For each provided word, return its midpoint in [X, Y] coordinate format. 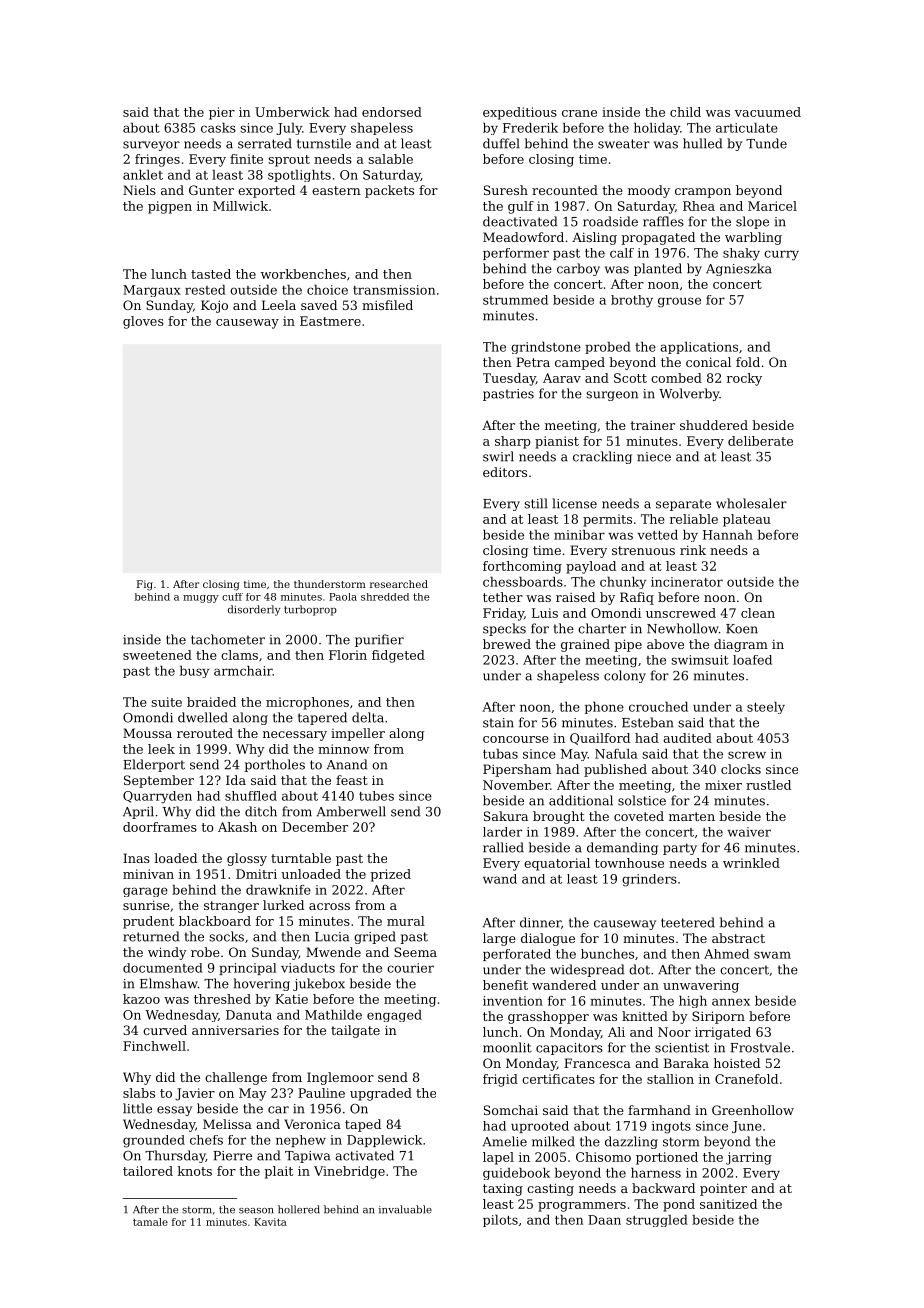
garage [145, 892]
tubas [500, 754]
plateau [747, 520]
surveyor [151, 146]
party [680, 849]
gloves [143, 322]
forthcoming [522, 567]
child [685, 112]
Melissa [227, 1124]
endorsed [392, 112]
